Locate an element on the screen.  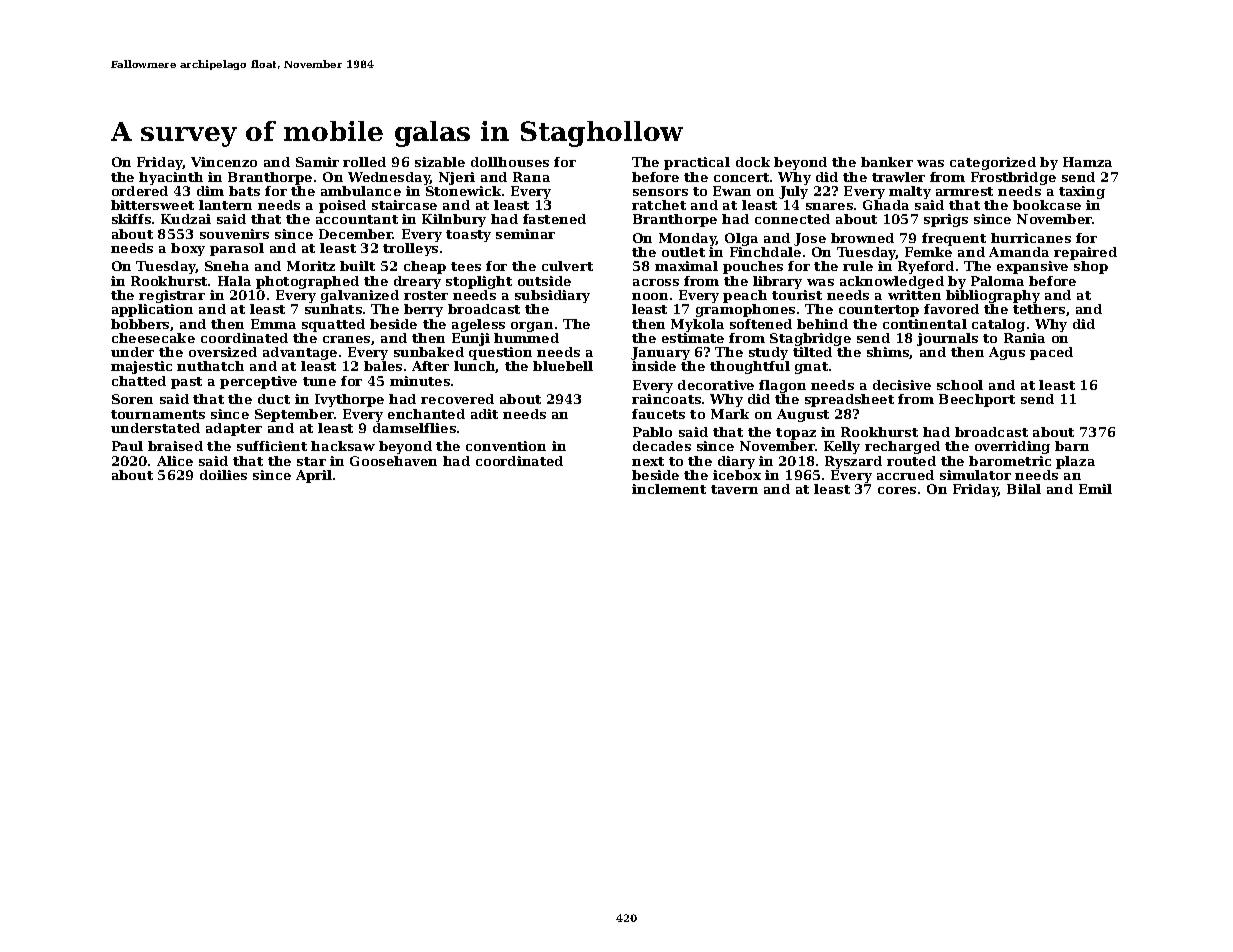
application is located at coordinates (152, 310).
